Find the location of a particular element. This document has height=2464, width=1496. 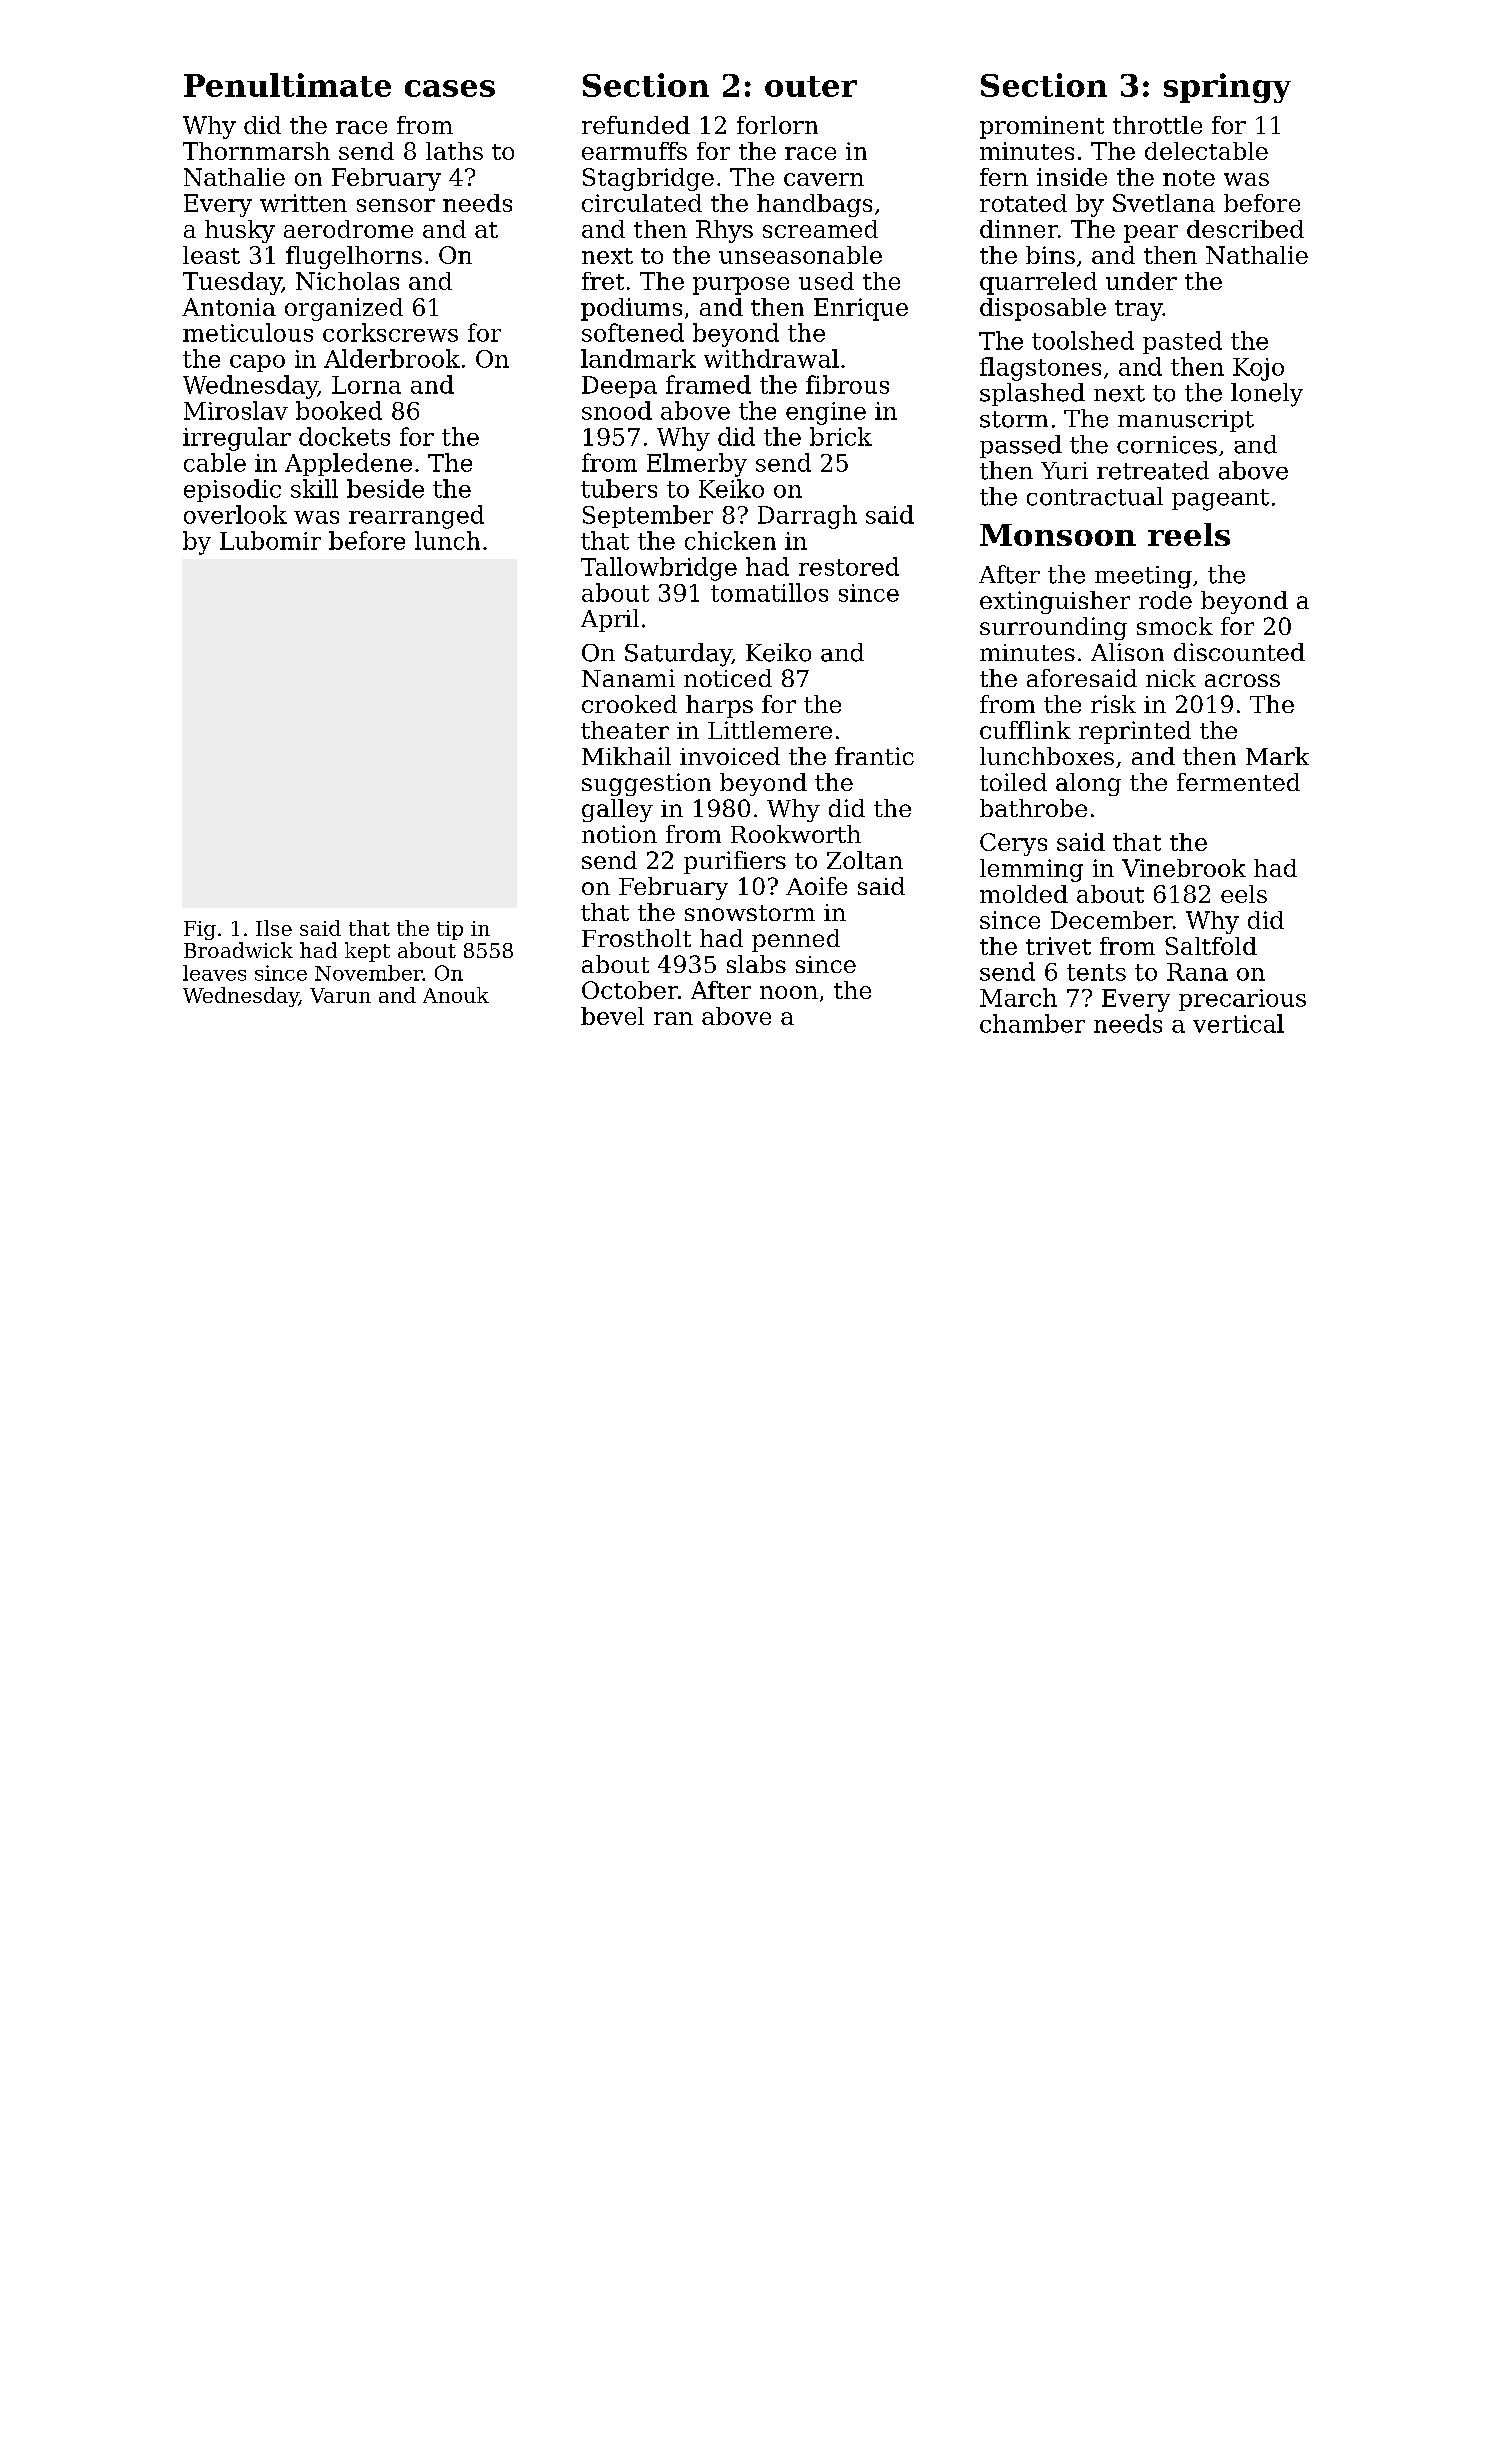

Lubomir is located at coordinates (270, 540).
